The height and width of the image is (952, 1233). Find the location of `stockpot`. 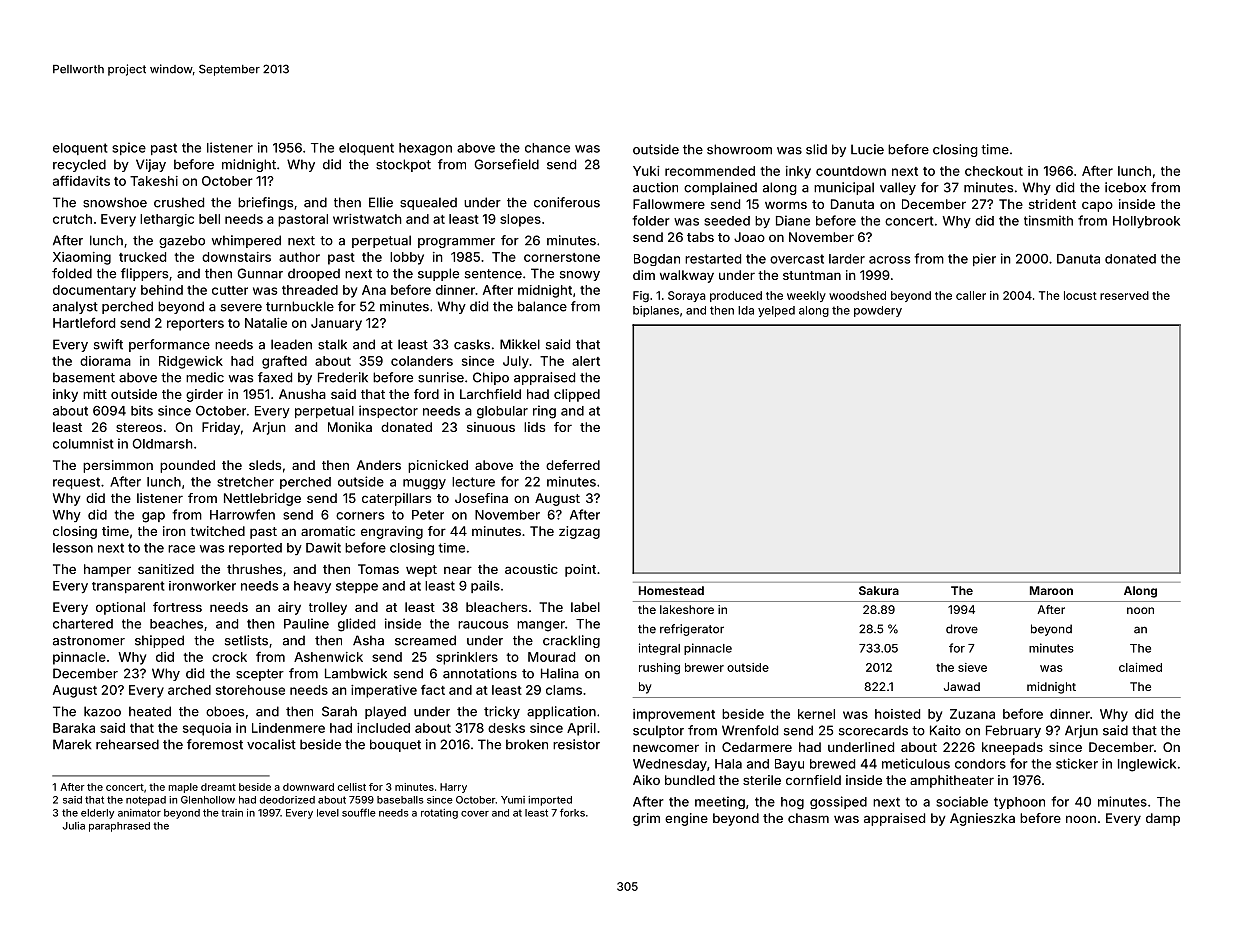

stockpot is located at coordinates (403, 165).
